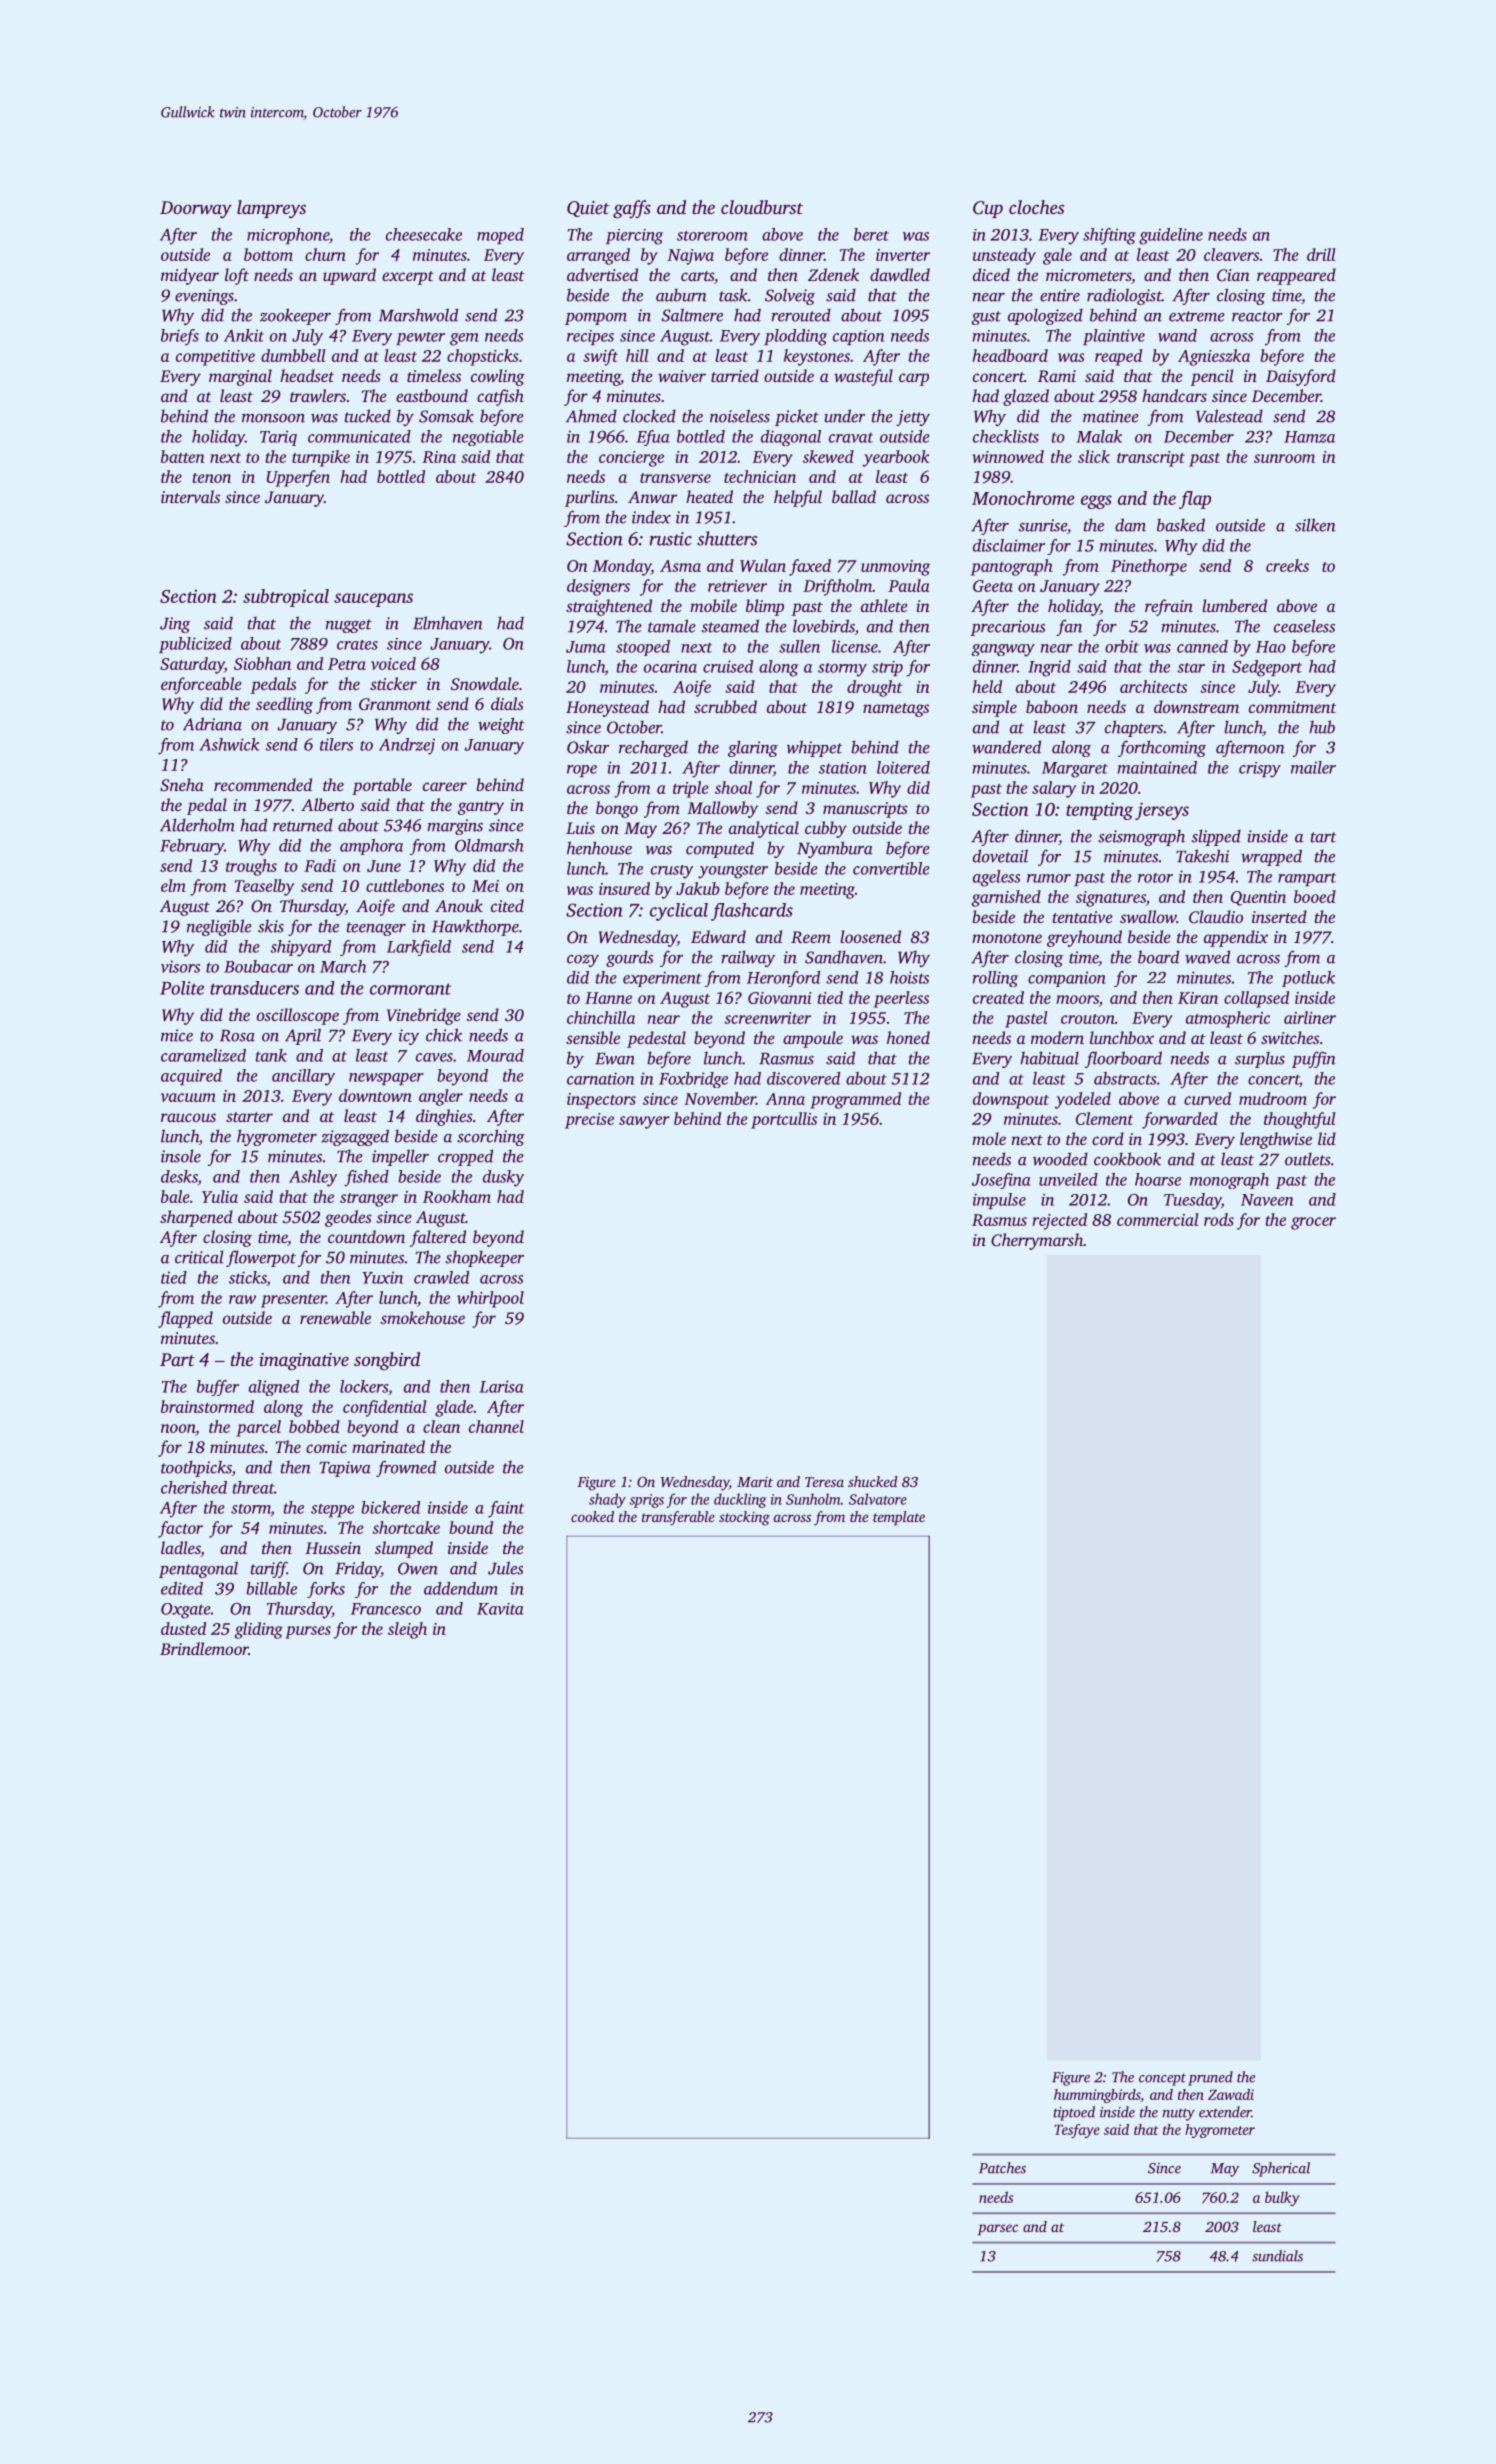 The width and height of the screenshot is (1496, 2464). I want to click on drill, so click(1321, 254).
